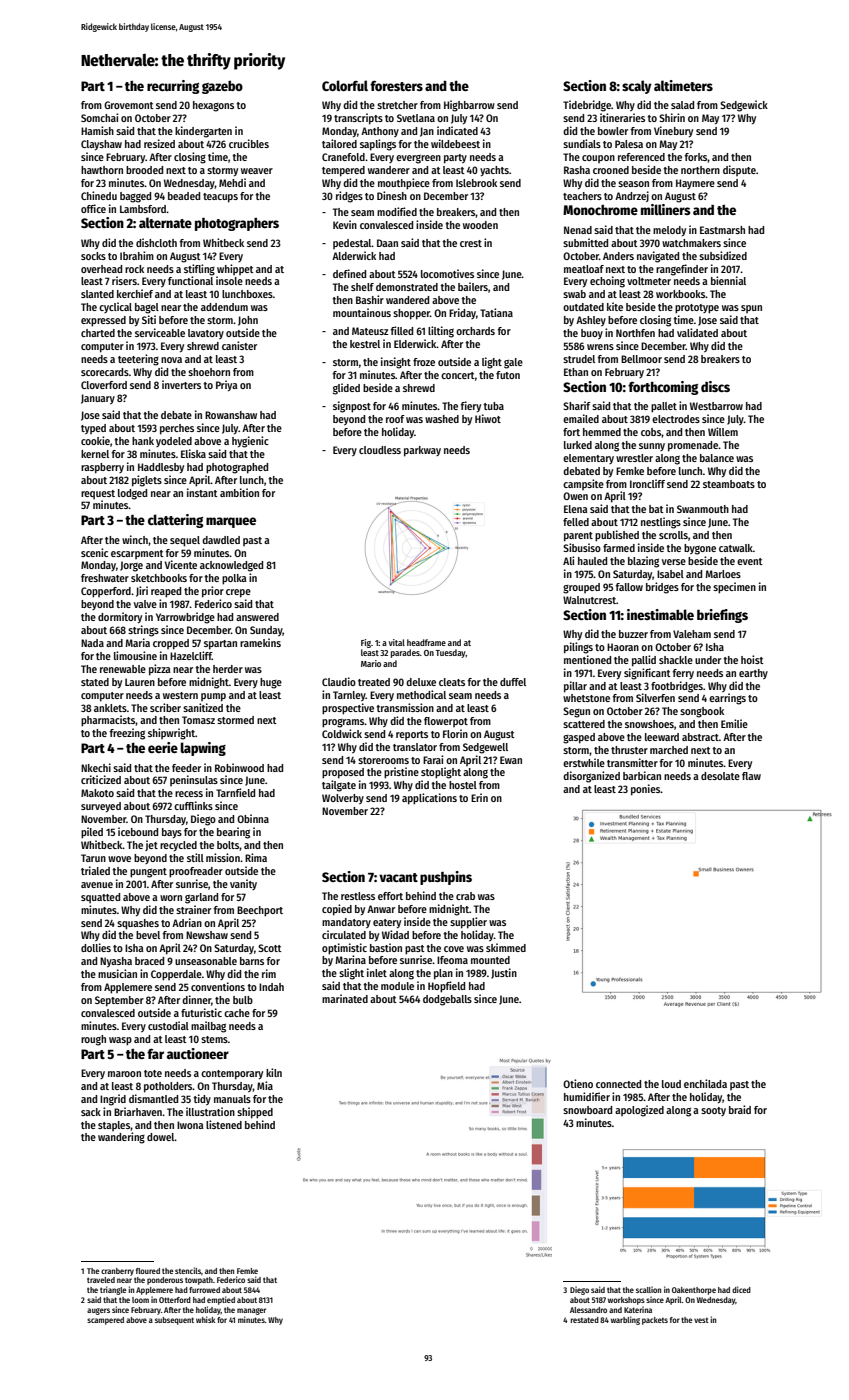 The height and width of the screenshot is (1400, 849). Describe the element at coordinates (339, 681) in the screenshot. I see `Claudio` at that location.
